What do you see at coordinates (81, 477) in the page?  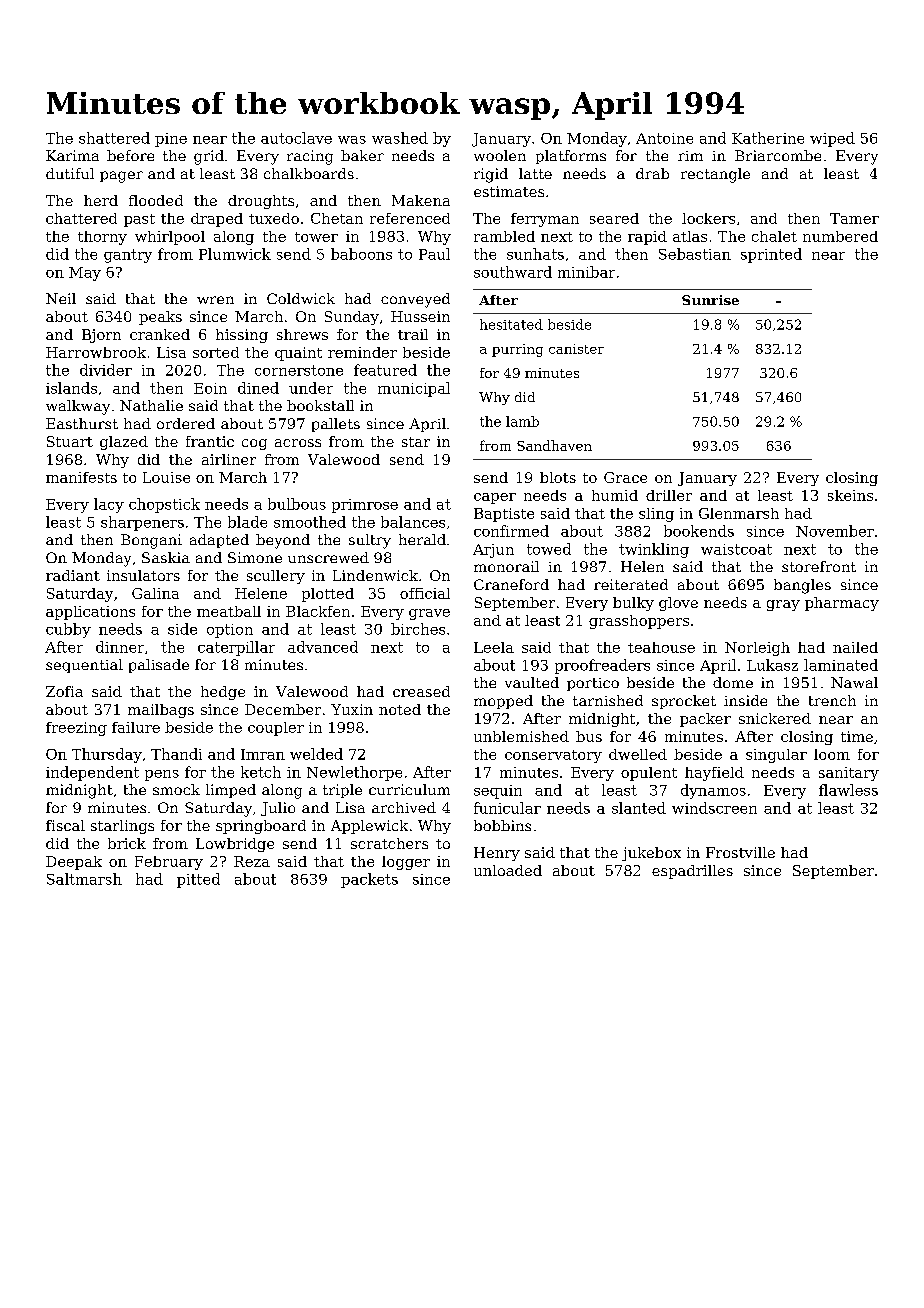 I see `manifests` at bounding box center [81, 477].
